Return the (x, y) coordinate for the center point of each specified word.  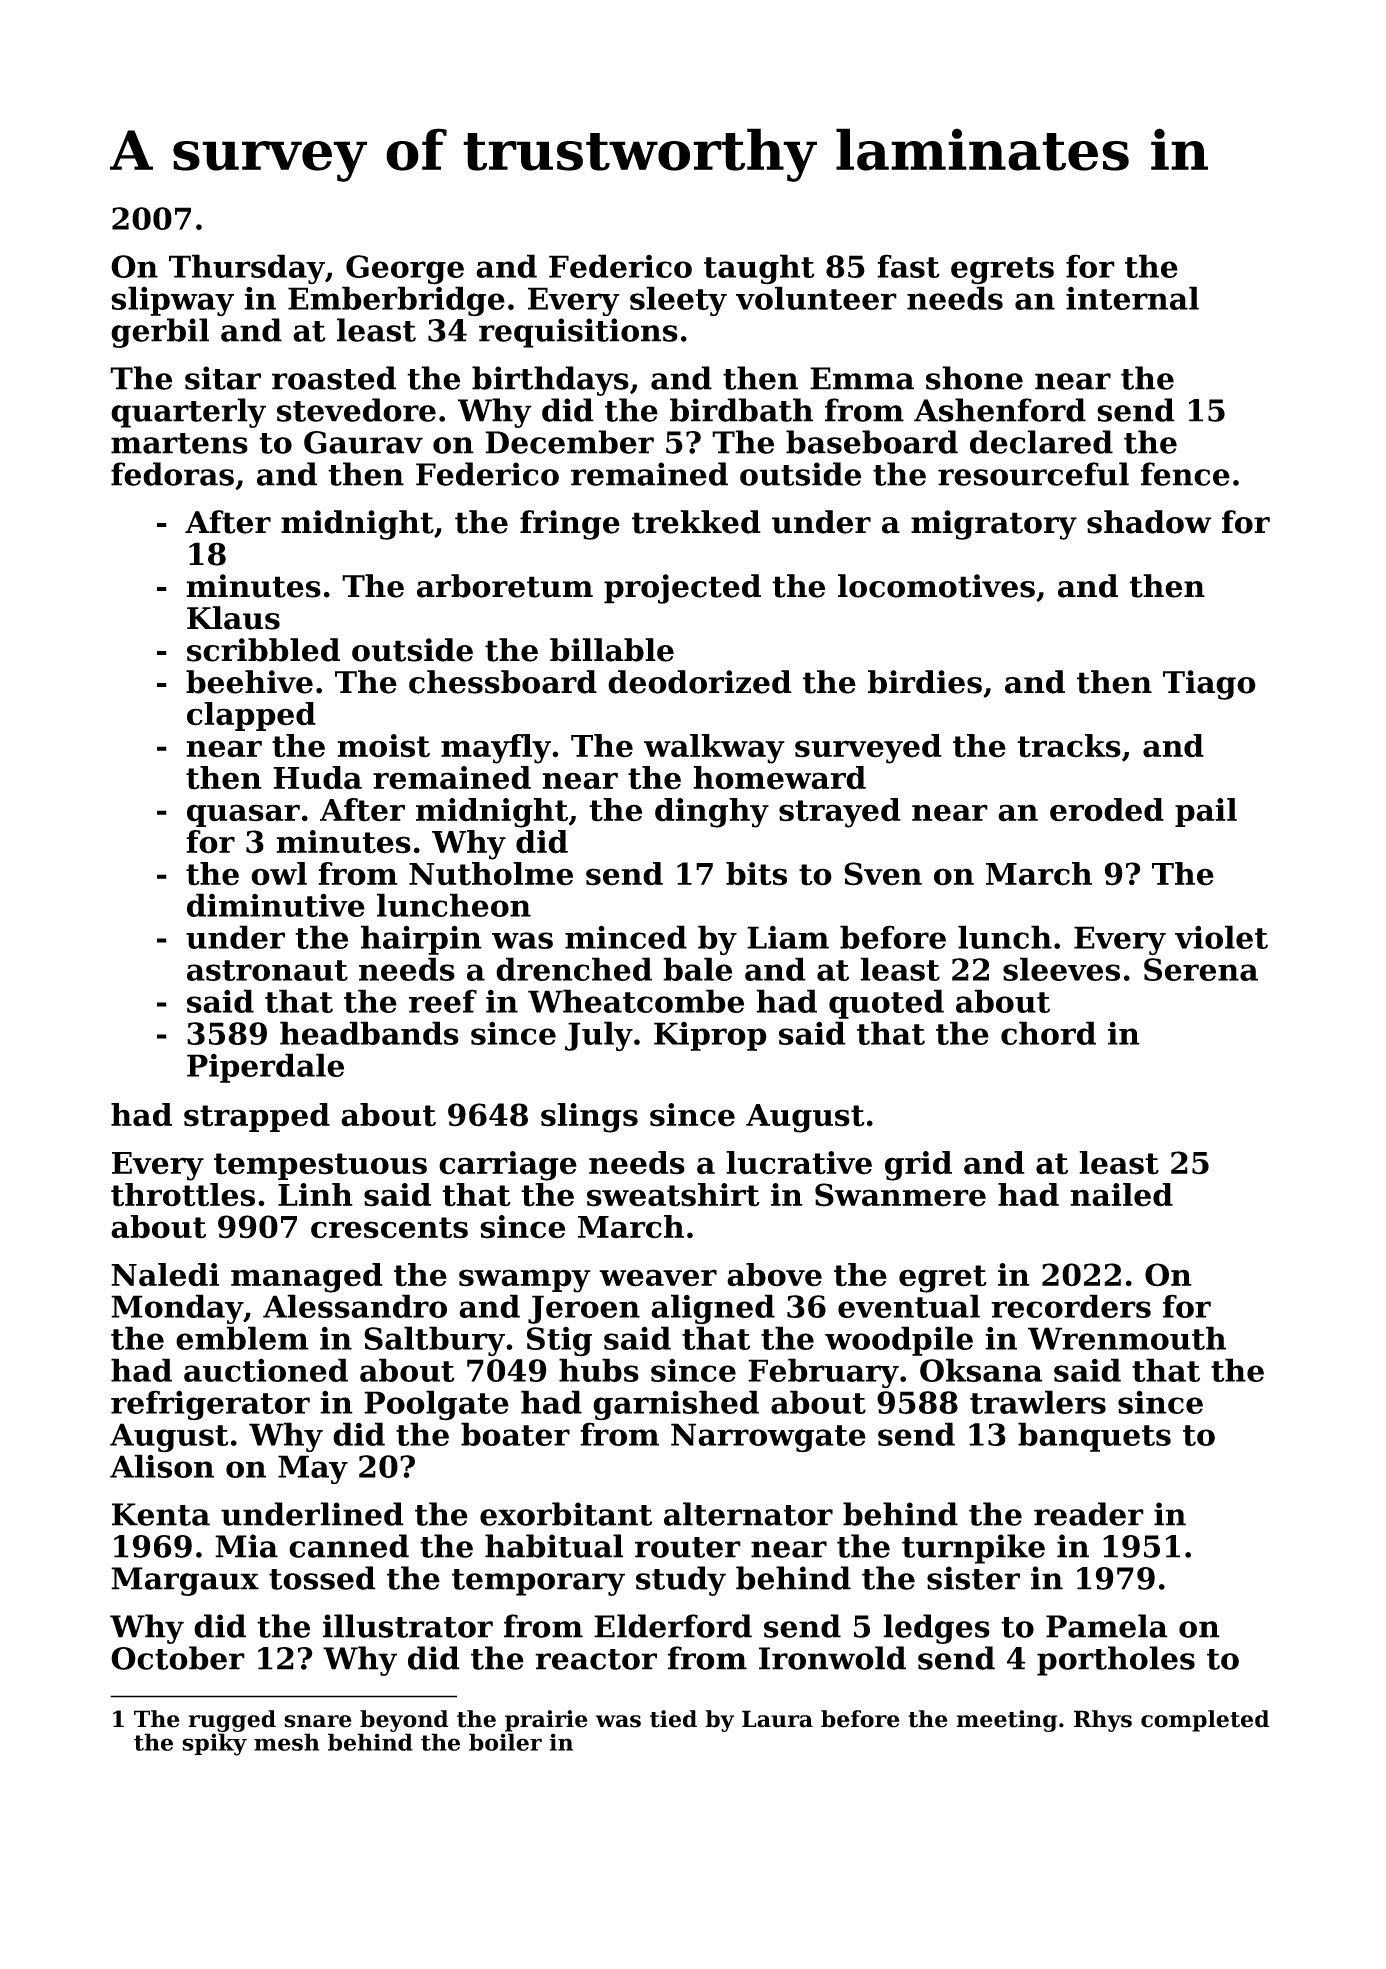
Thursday (247, 269)
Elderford (673, 1626)
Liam (788, 937)
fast (908, 266)
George (405, 270)
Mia (246, 1546)
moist (383, 746)
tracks (1069, 746)
